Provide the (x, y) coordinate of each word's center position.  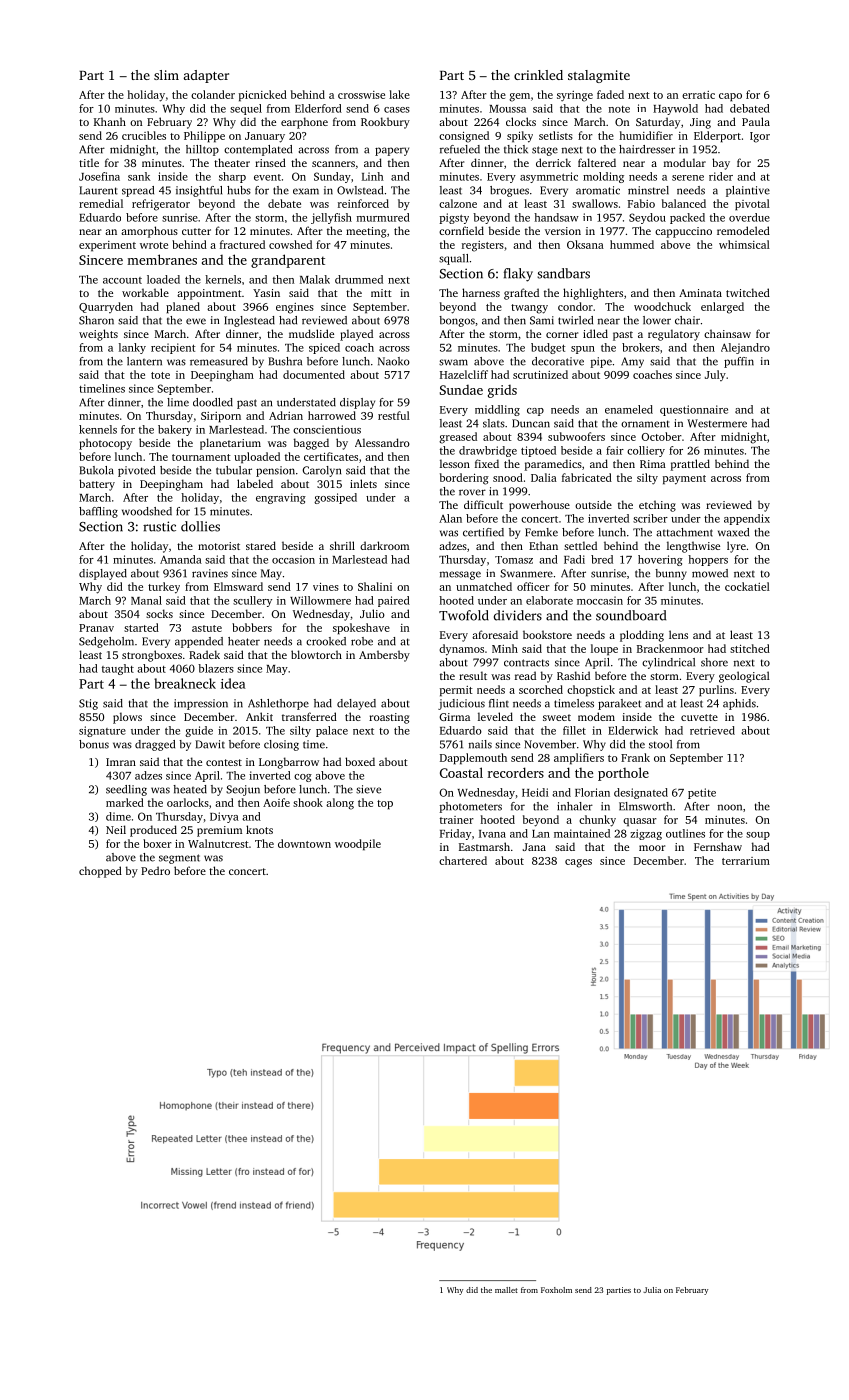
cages (578, 863)
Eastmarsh (484, 846)
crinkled (538, 75)
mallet (506, 1290)
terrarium (746, 861)
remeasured (219, 361)
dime (118, 816)
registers (483, 246)
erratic (698, 95)
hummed (632, 244)
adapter (206, 76)
